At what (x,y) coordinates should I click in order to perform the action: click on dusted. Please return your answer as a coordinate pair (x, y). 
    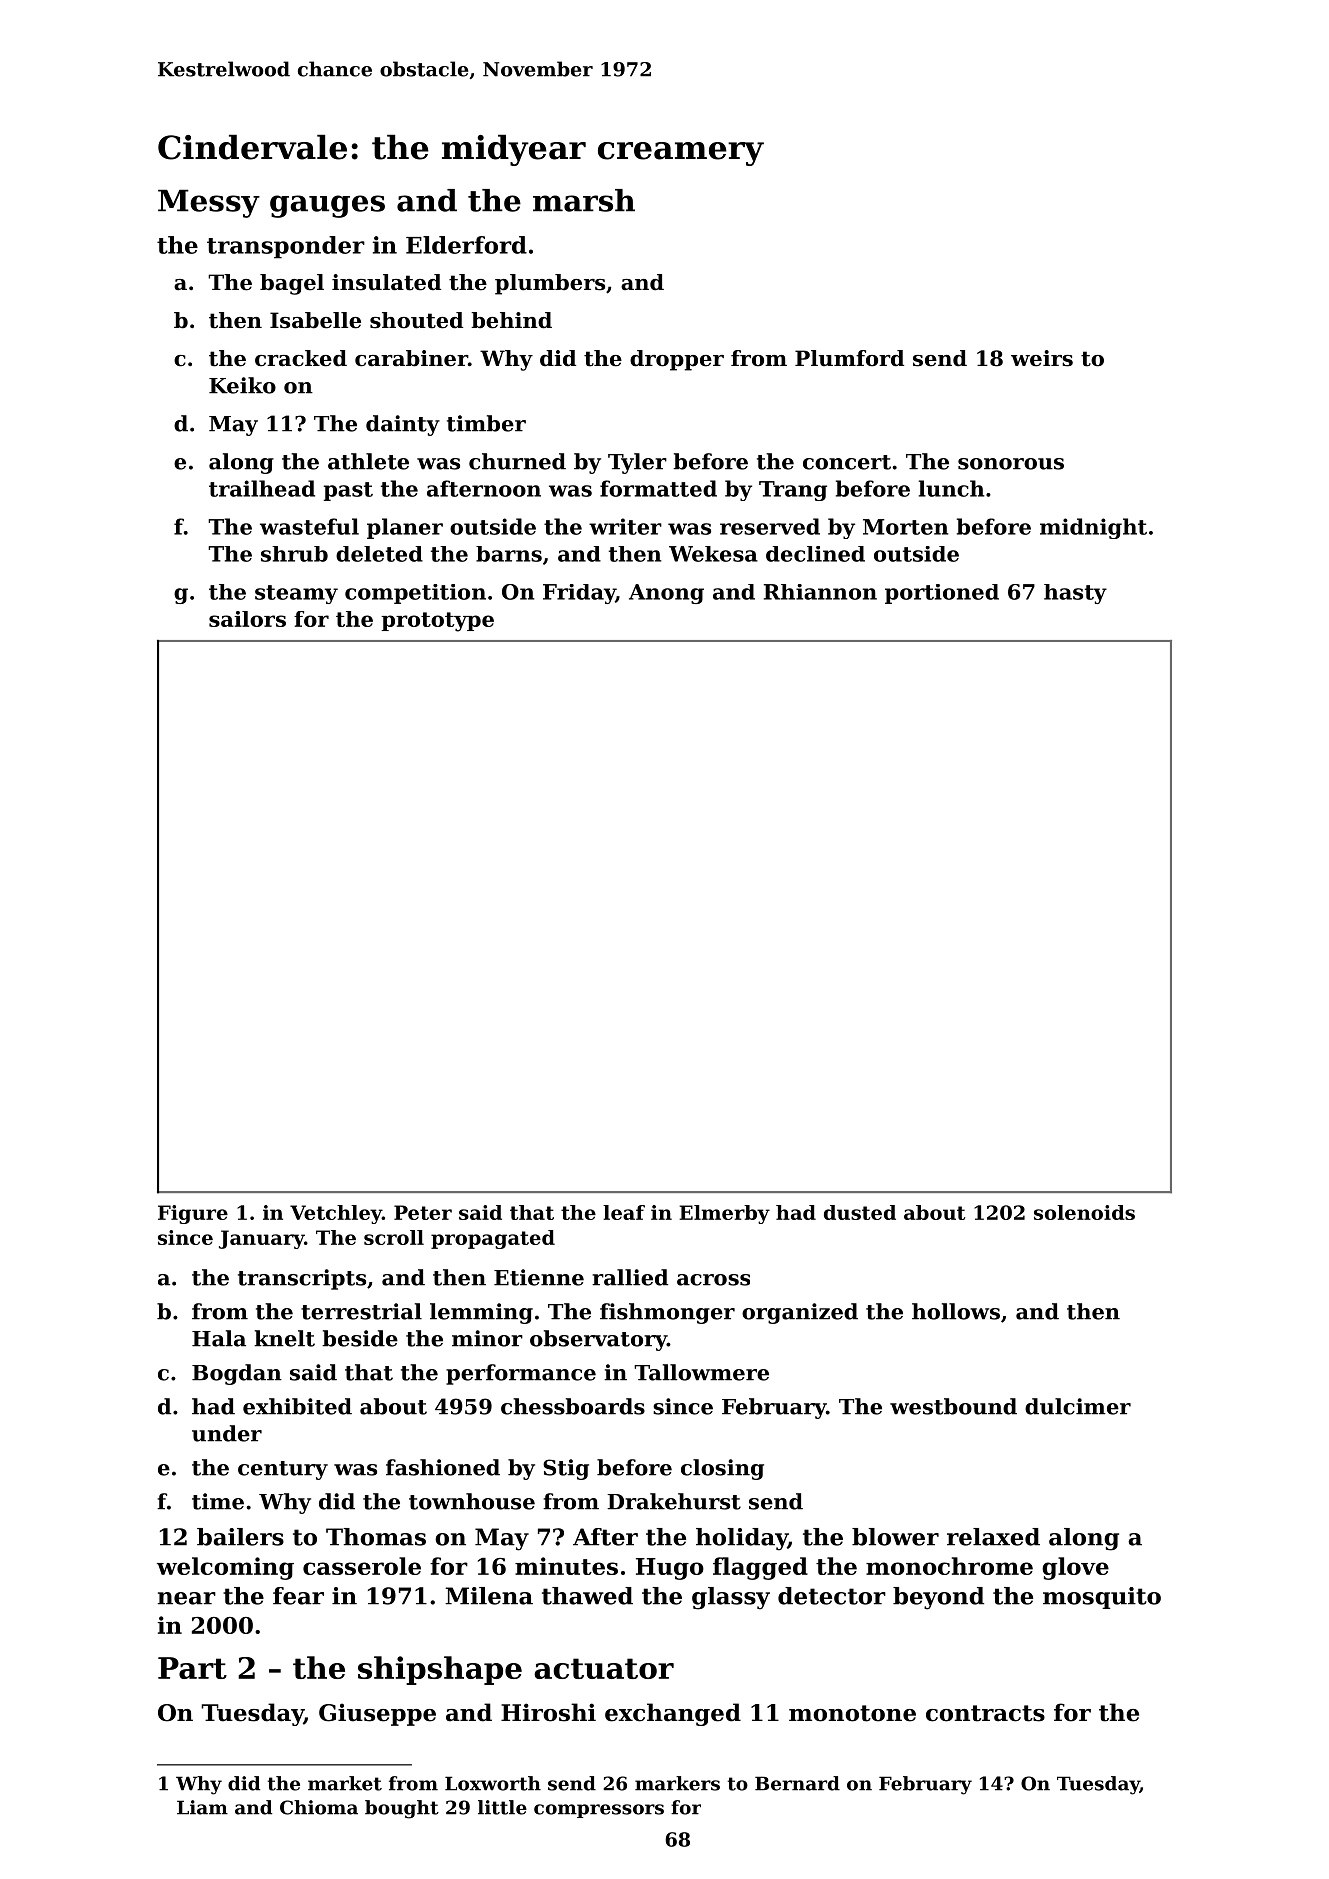
    Looking at the image, I should click on (860, 1212).
